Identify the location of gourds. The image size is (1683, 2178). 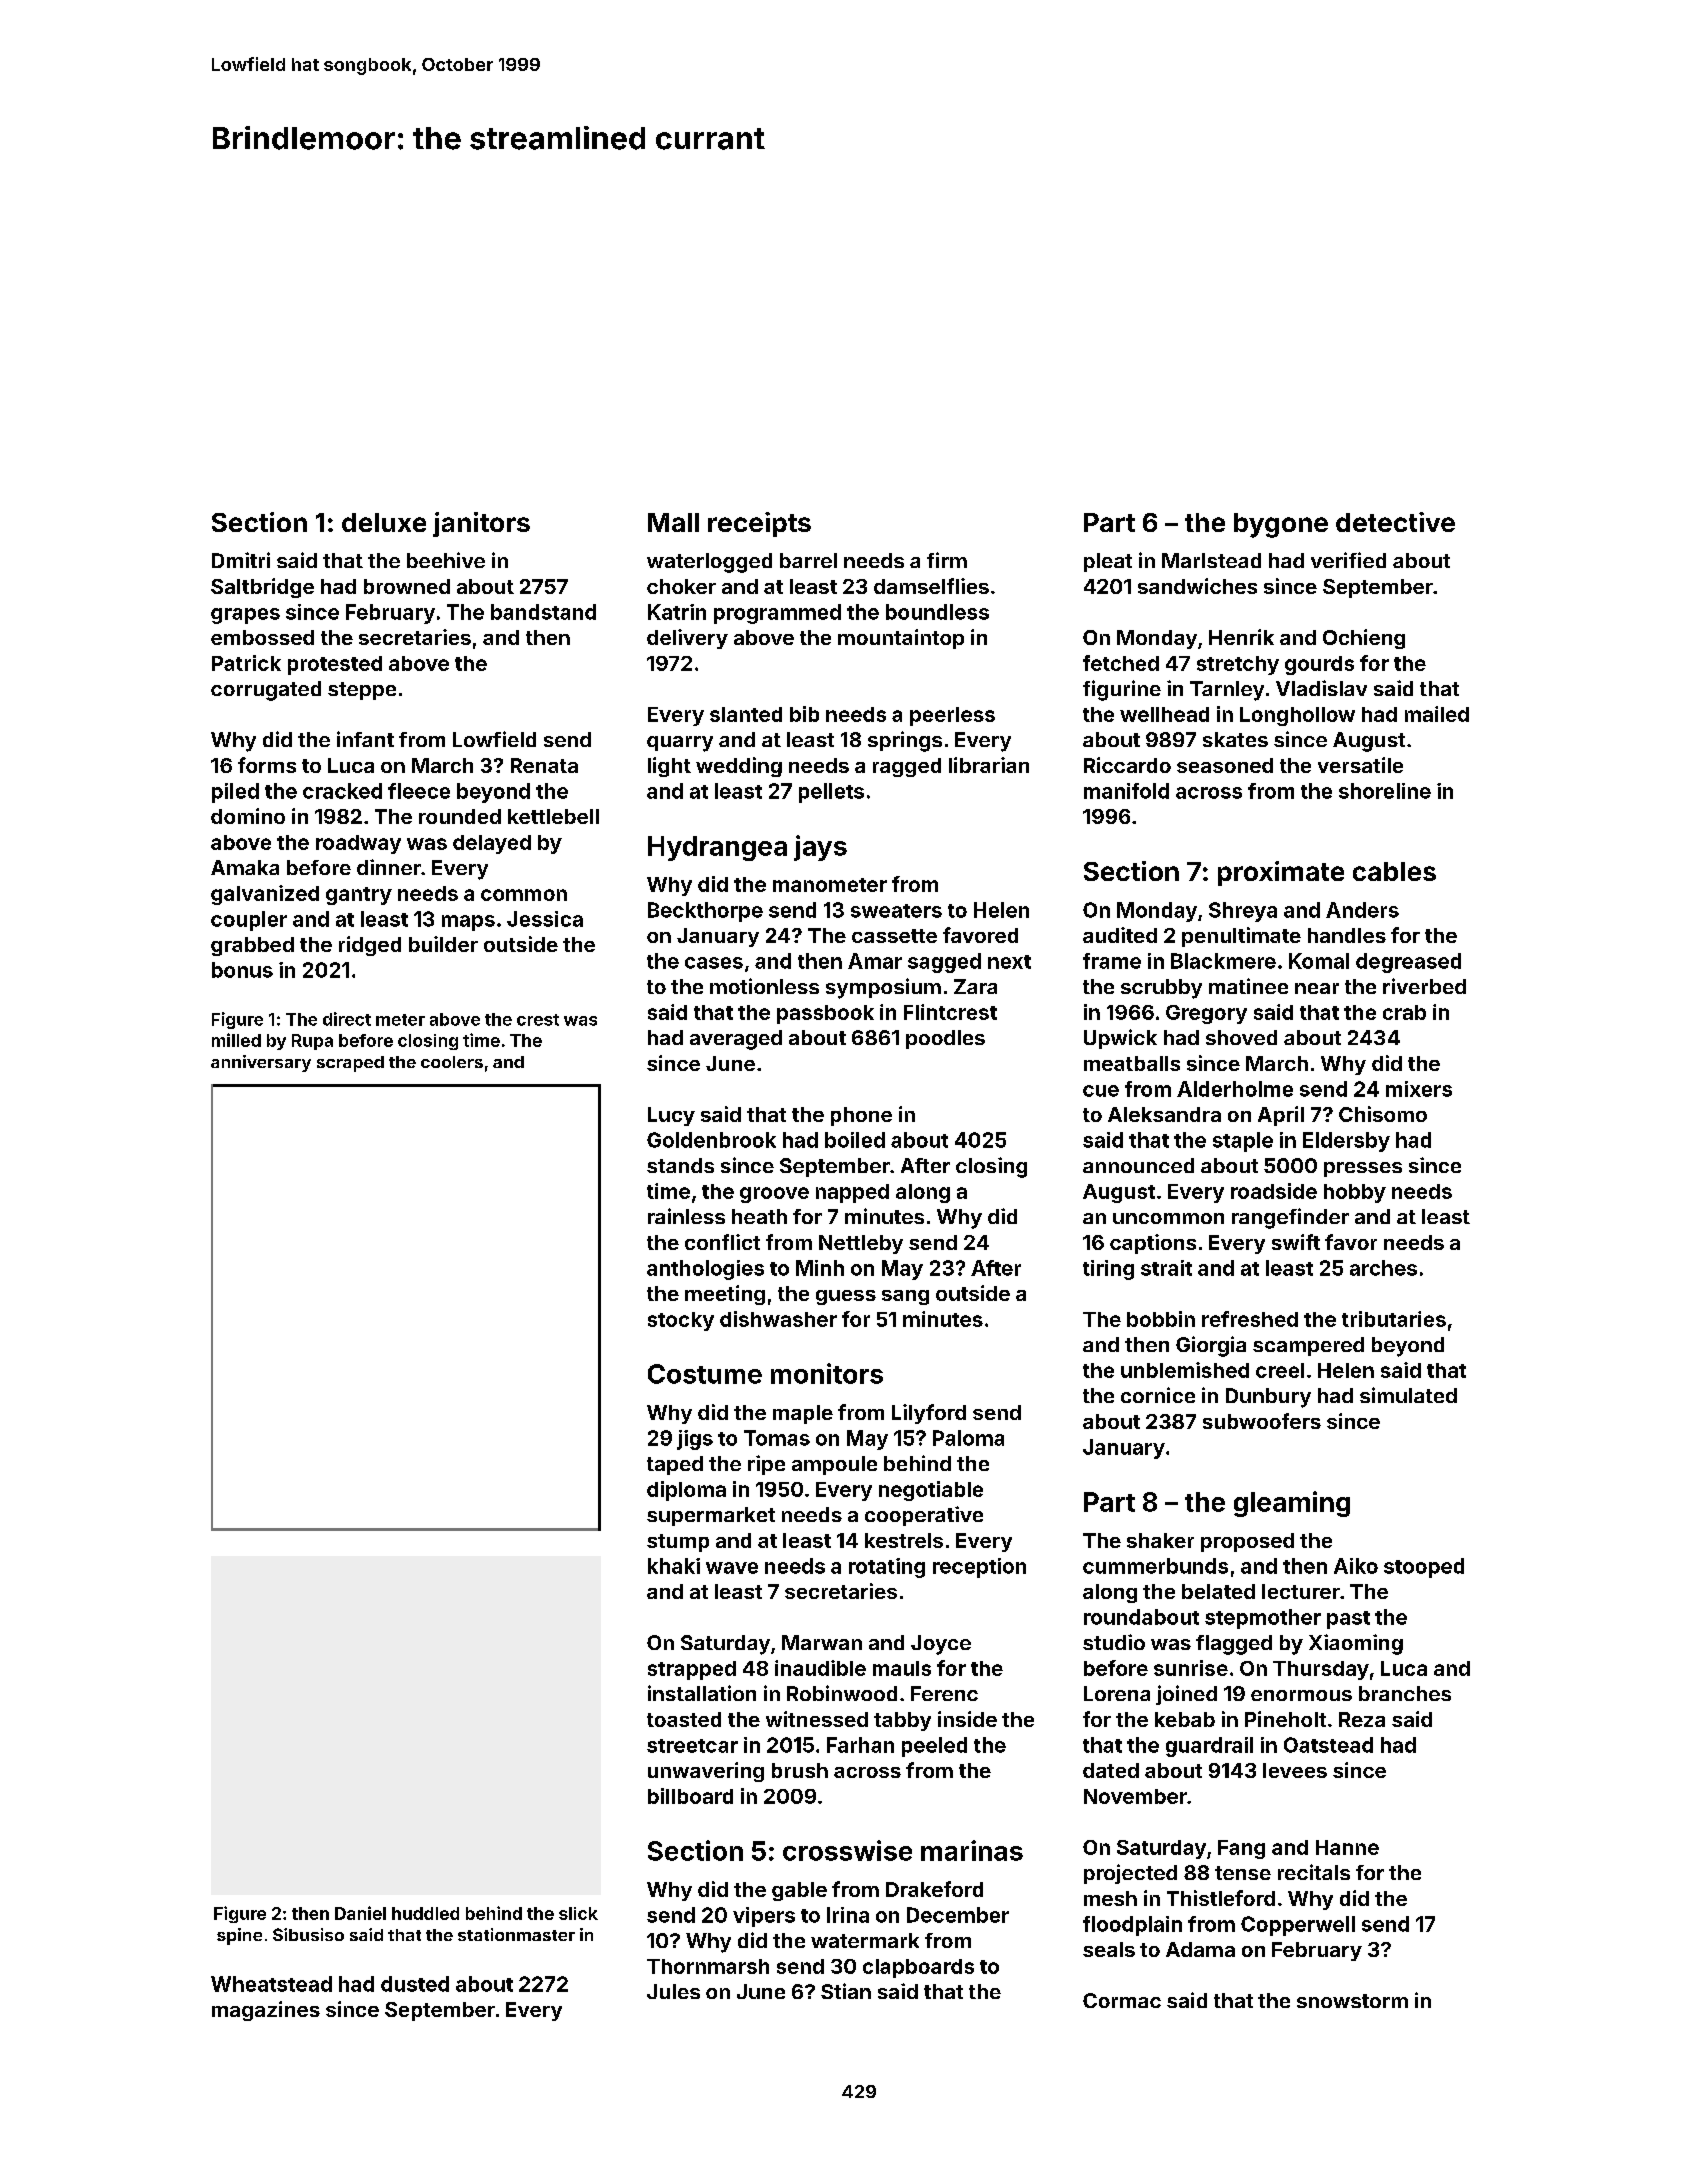
(1319, 665).
